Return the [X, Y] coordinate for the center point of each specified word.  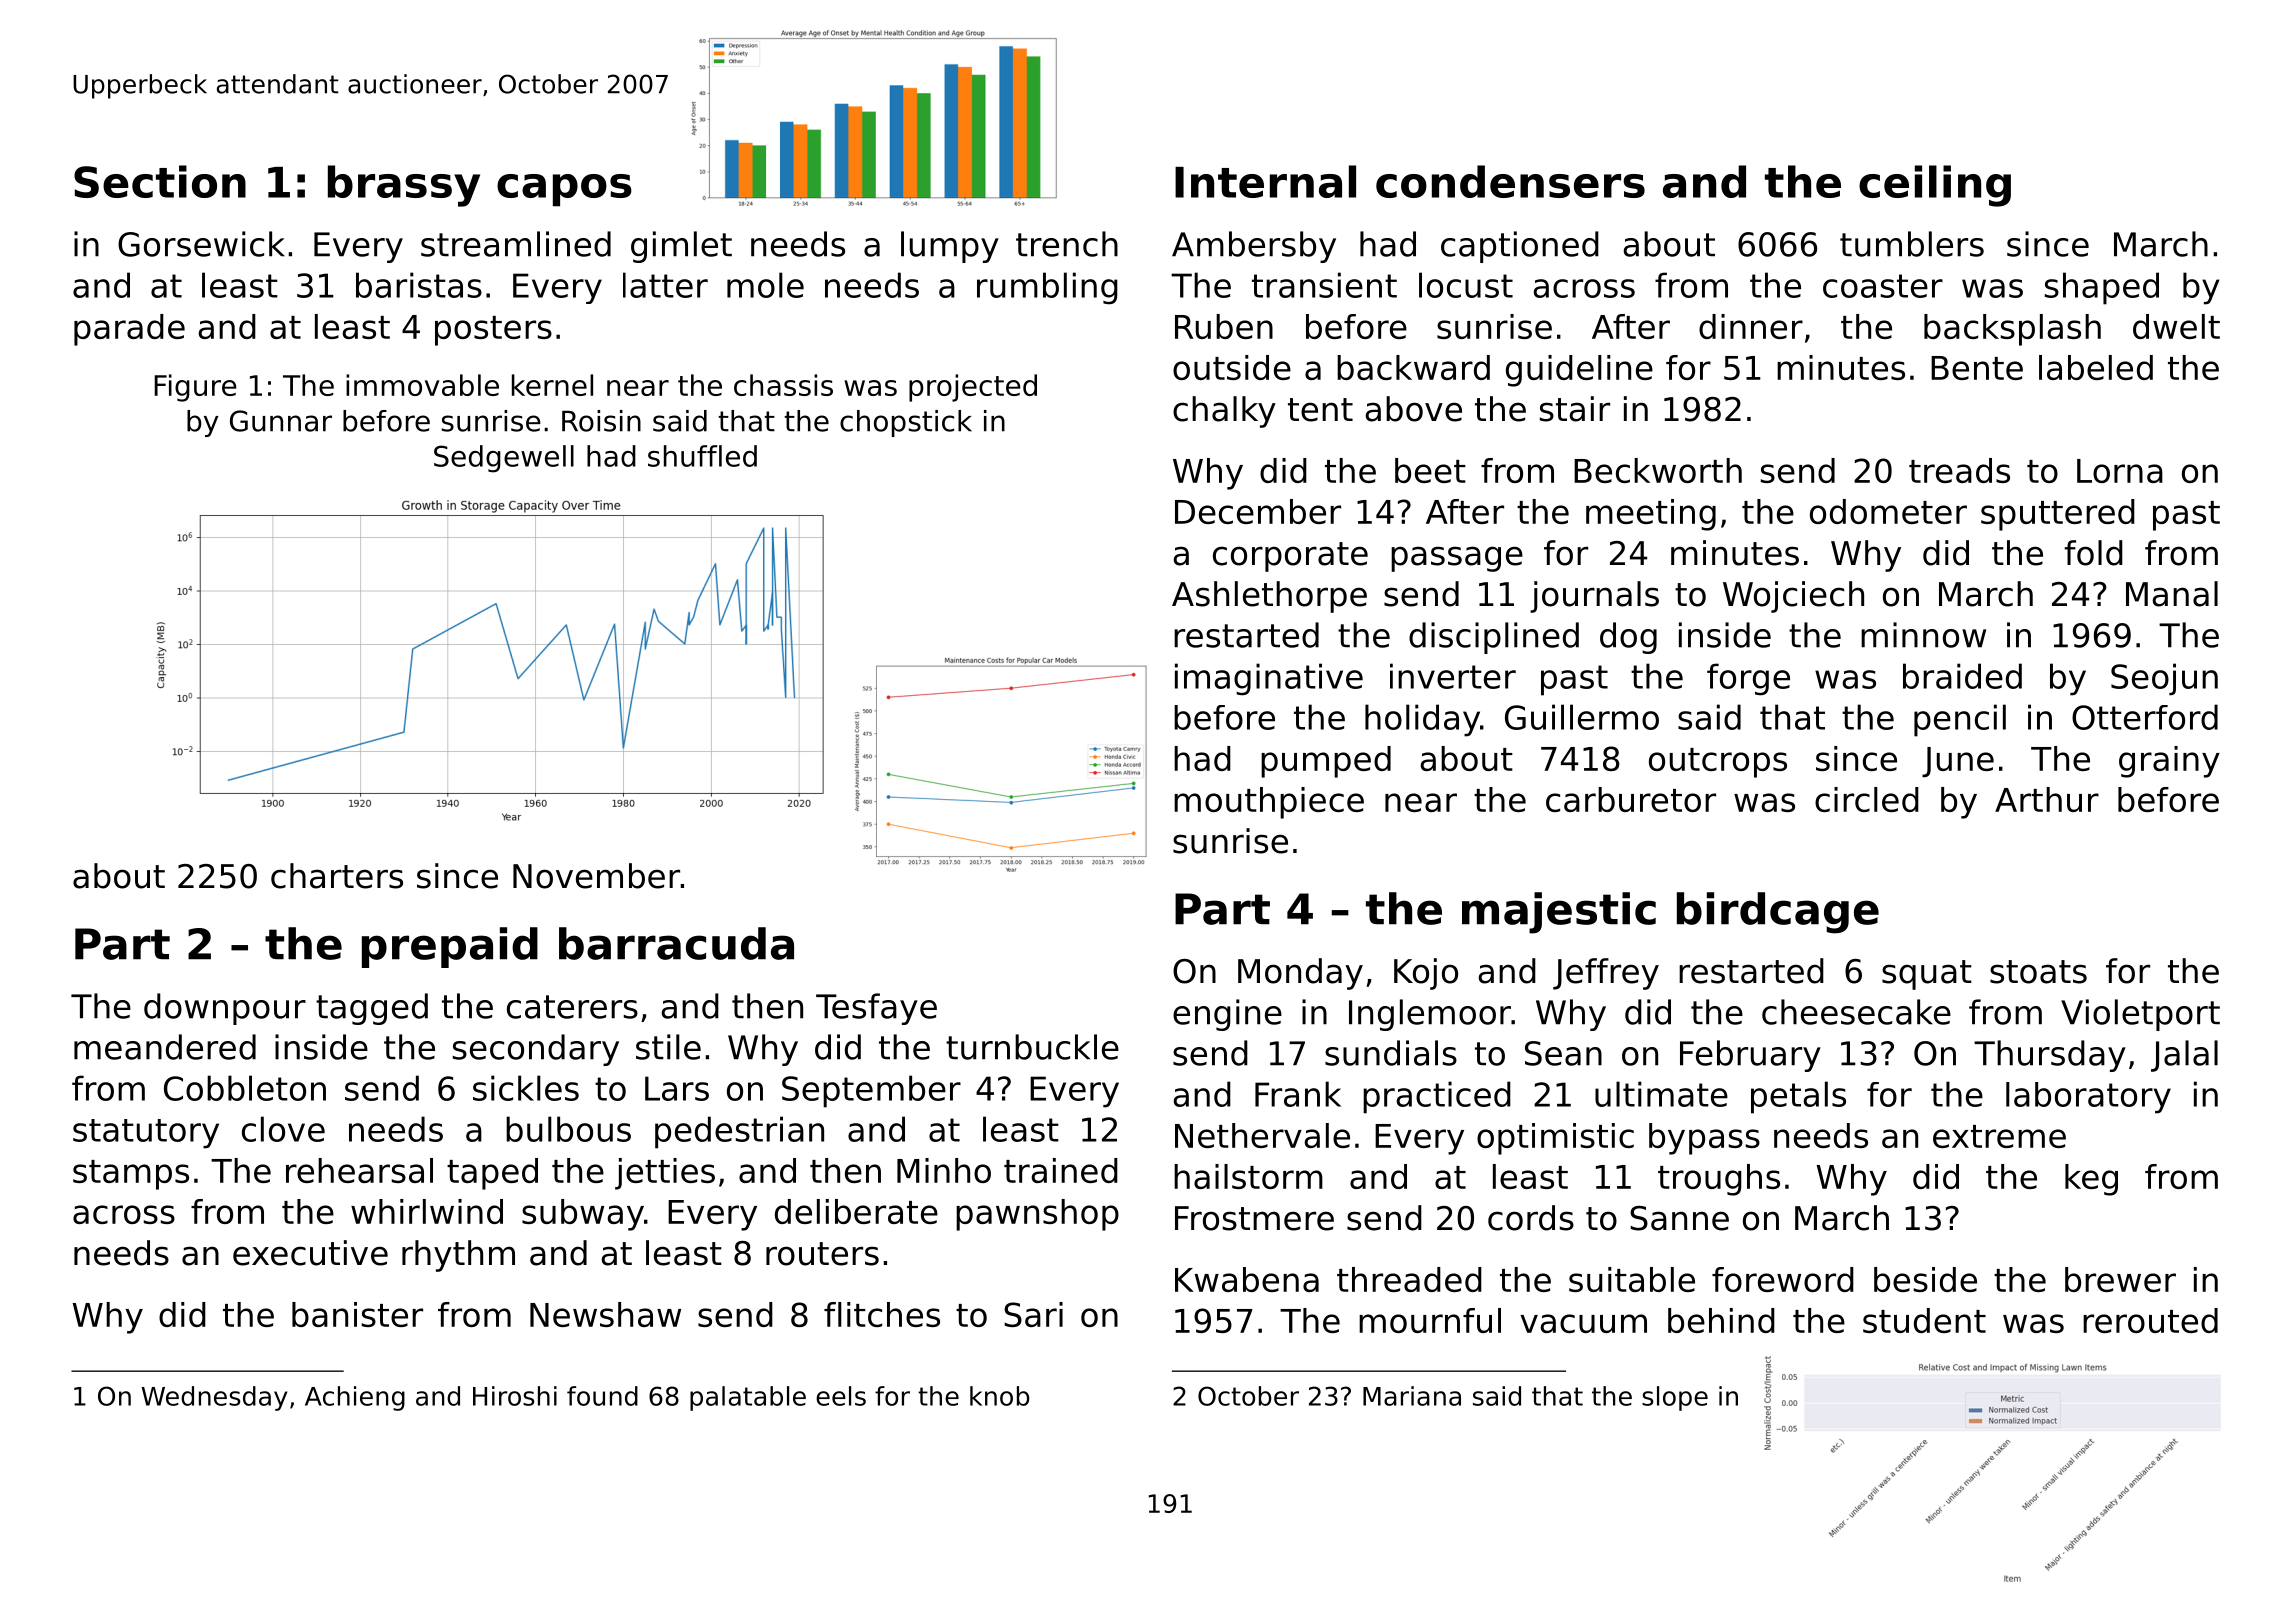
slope [1675, 1398]
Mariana [1412, 1396]
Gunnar [281, 421]
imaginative [1269, 679]
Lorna [2120, 471]
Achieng [355, 1398]
